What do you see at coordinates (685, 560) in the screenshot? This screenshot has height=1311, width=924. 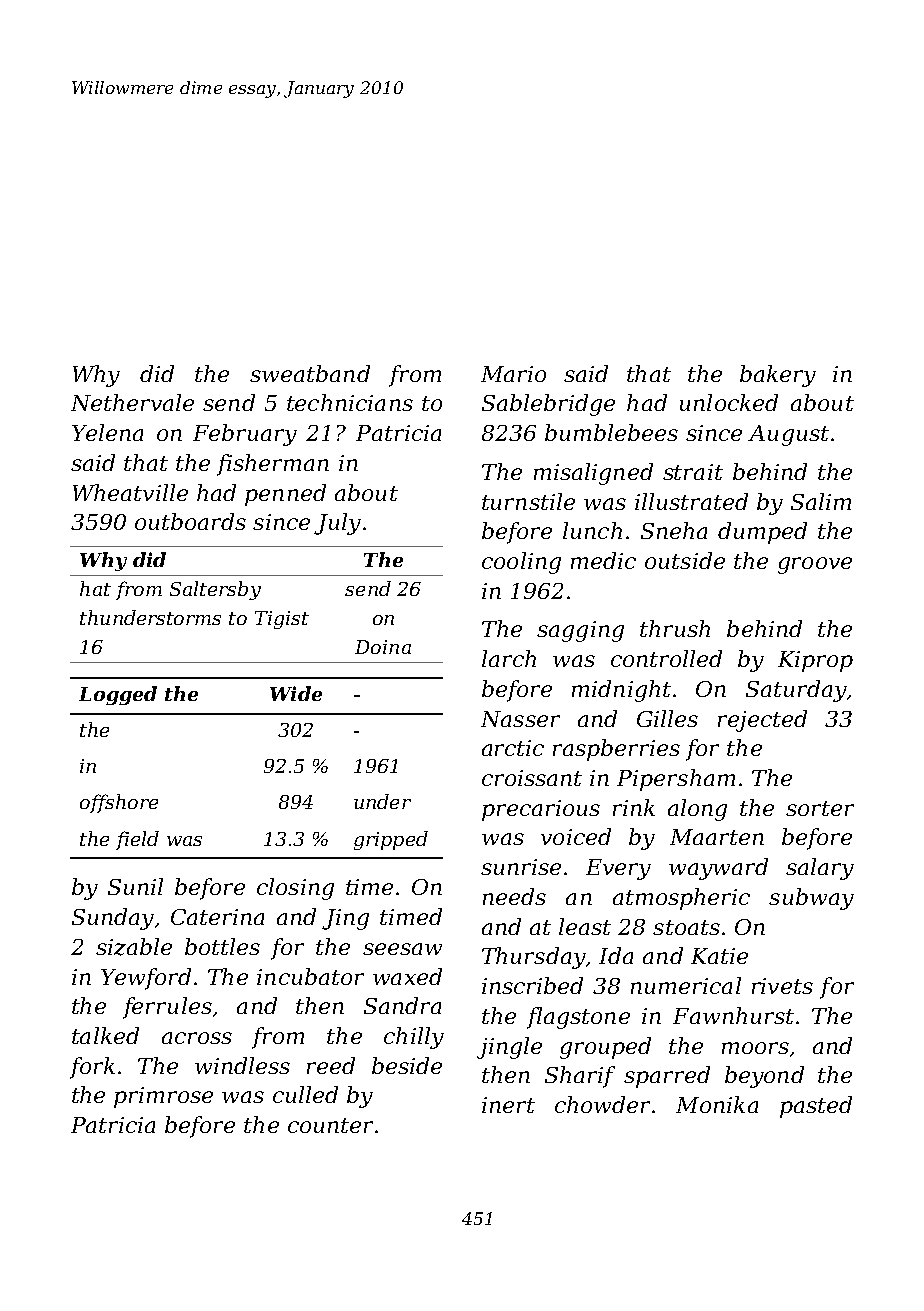 I see `outside` at bounding box center [685, 560].
